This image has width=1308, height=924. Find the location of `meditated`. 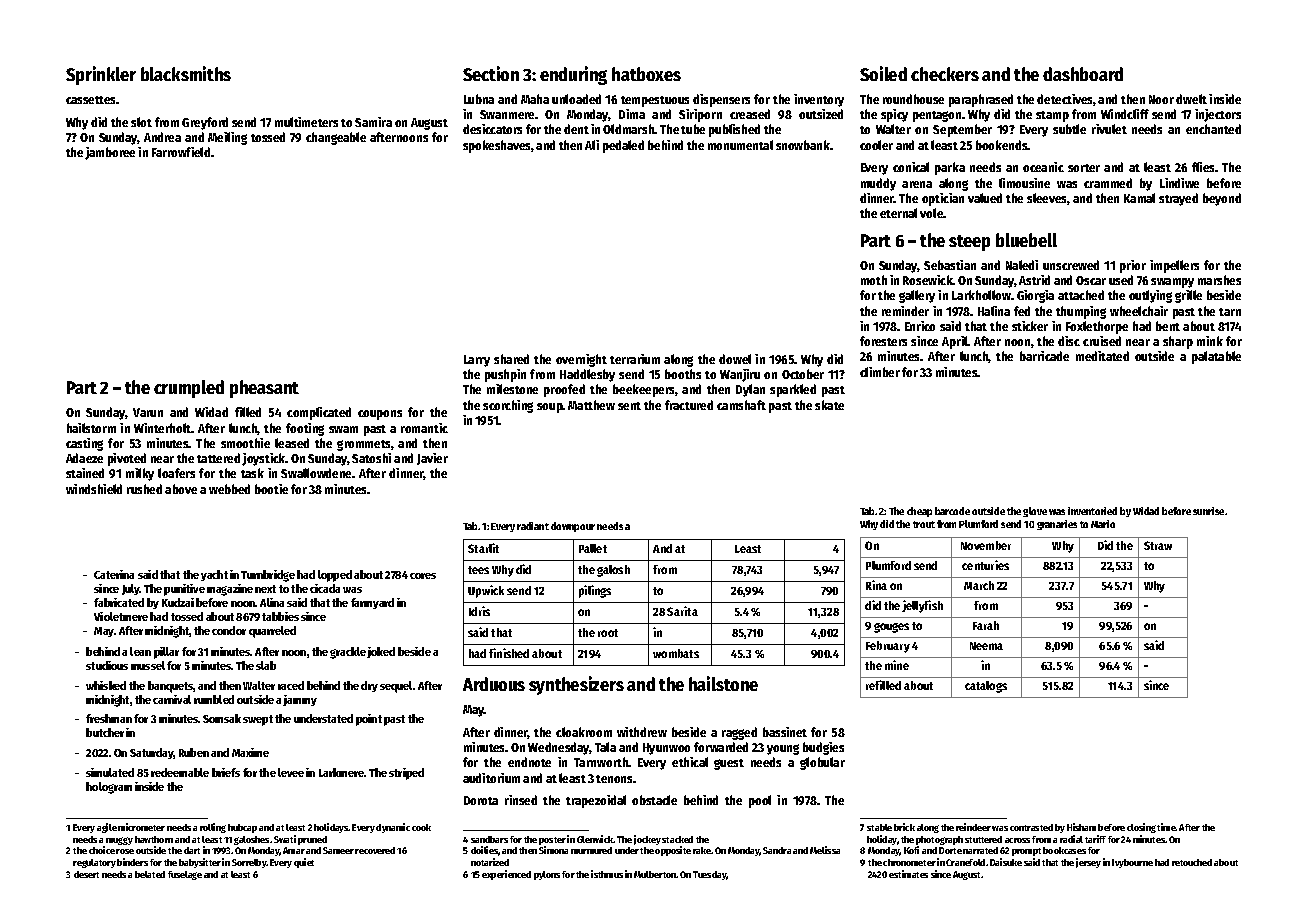

meditated is located at coordinates (1102, 356).
